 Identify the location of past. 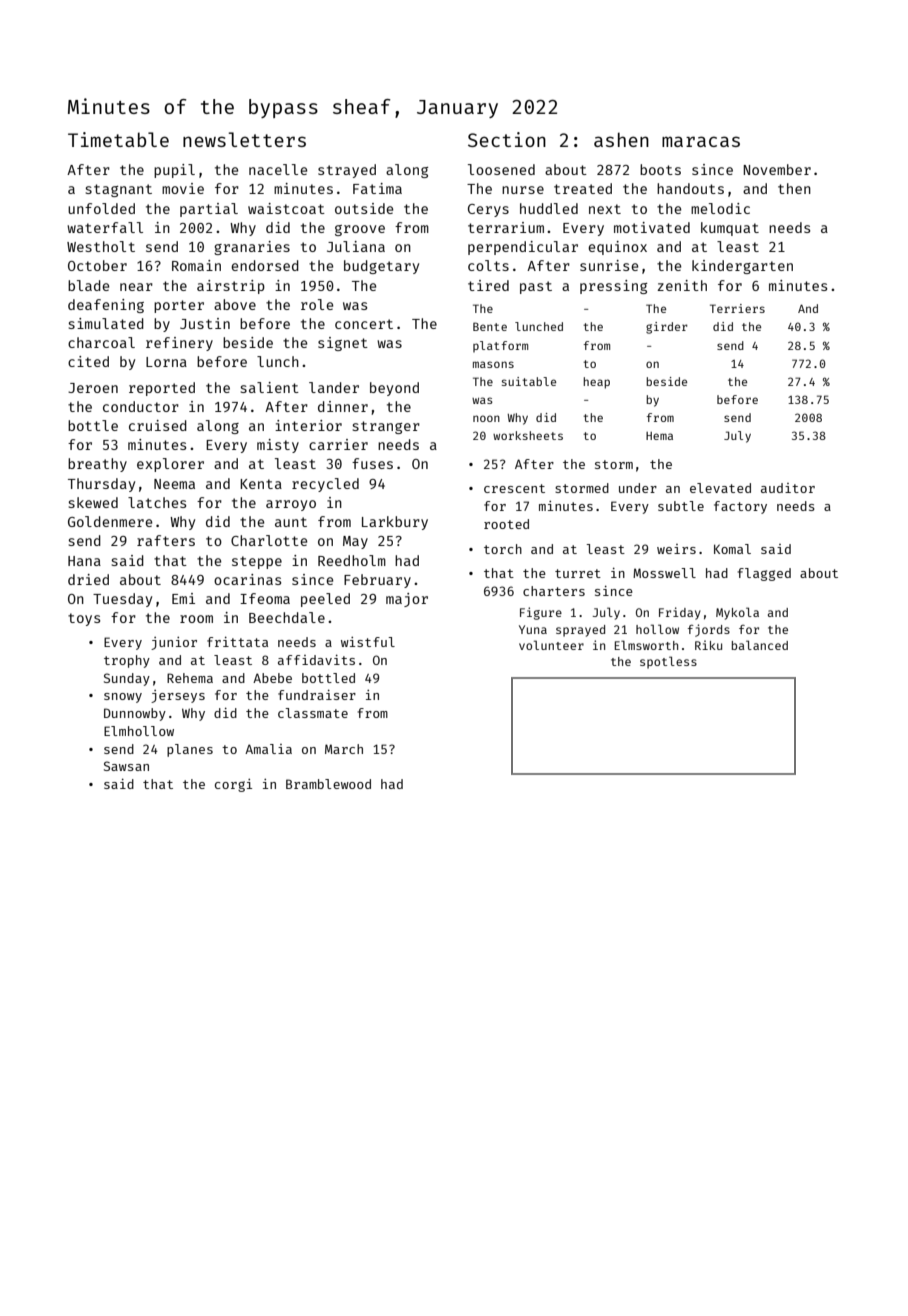
(536, 287).
